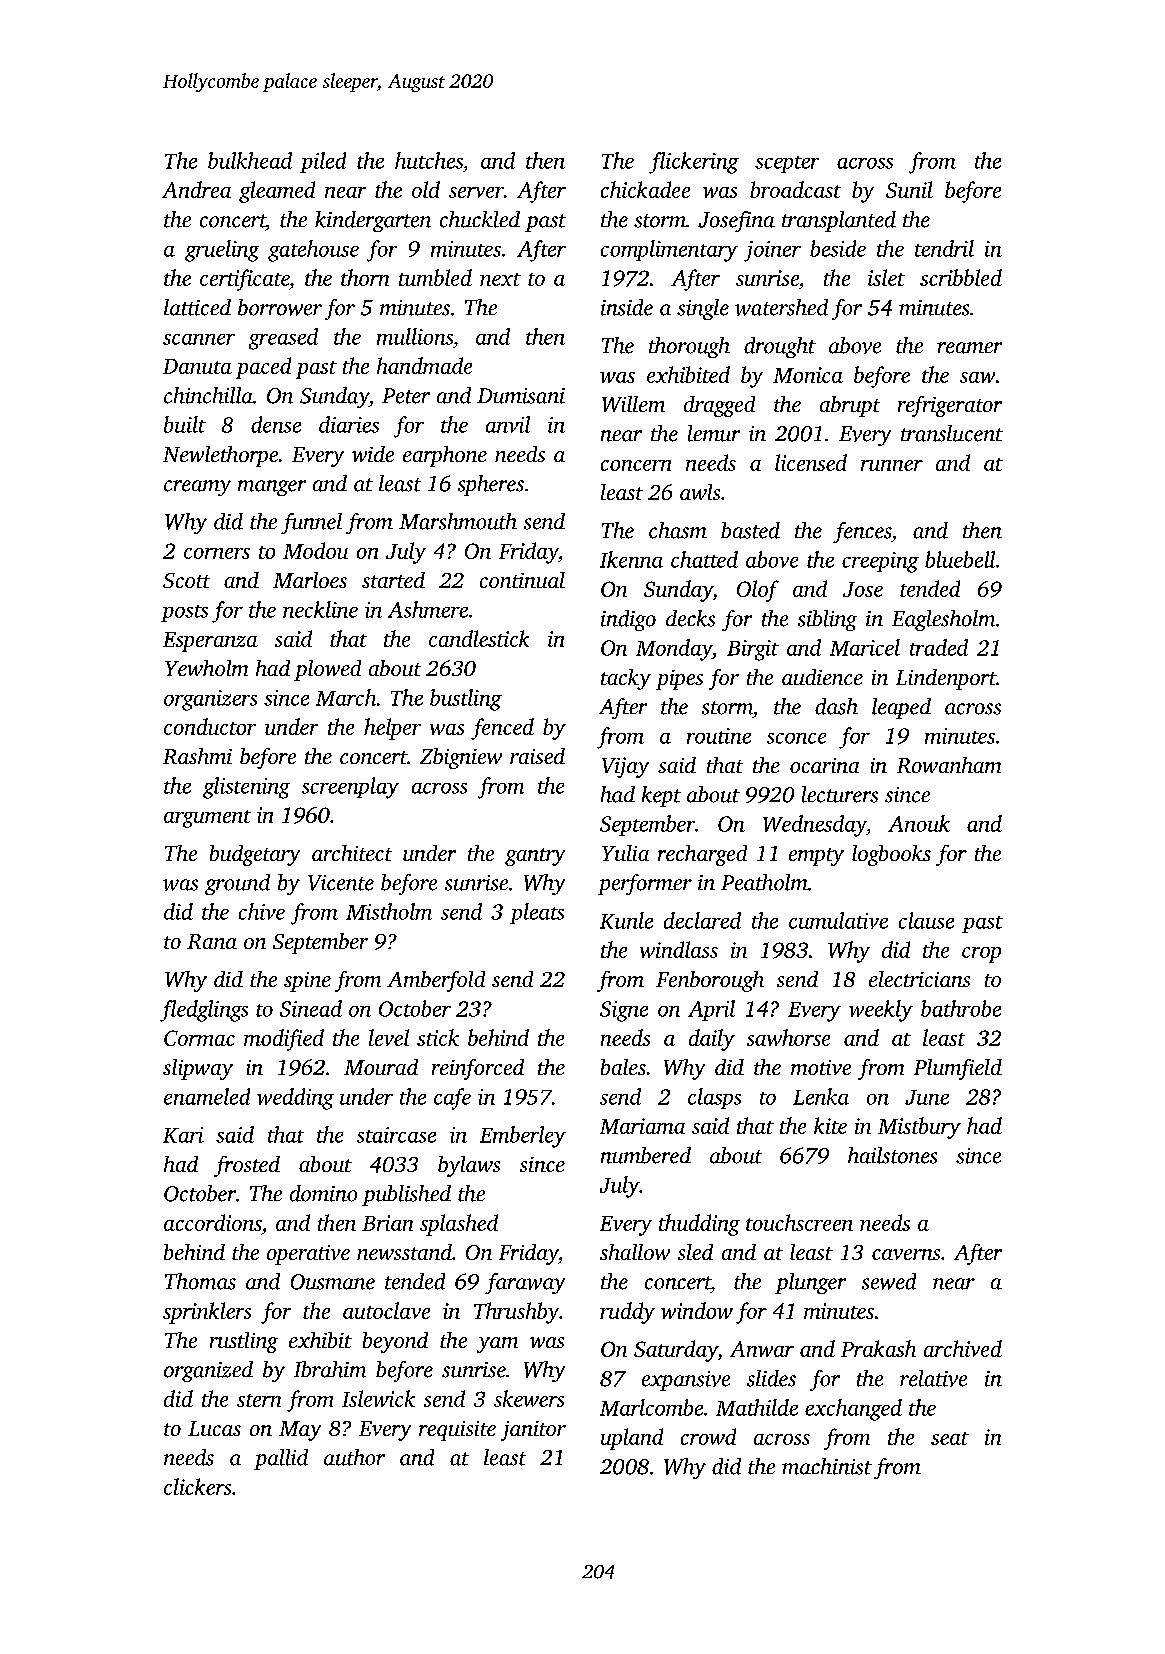 The image size is (1165, 1654). Describe the element at coordinates (533, 1431) in the screenshot. I see `janitor` at that location.
